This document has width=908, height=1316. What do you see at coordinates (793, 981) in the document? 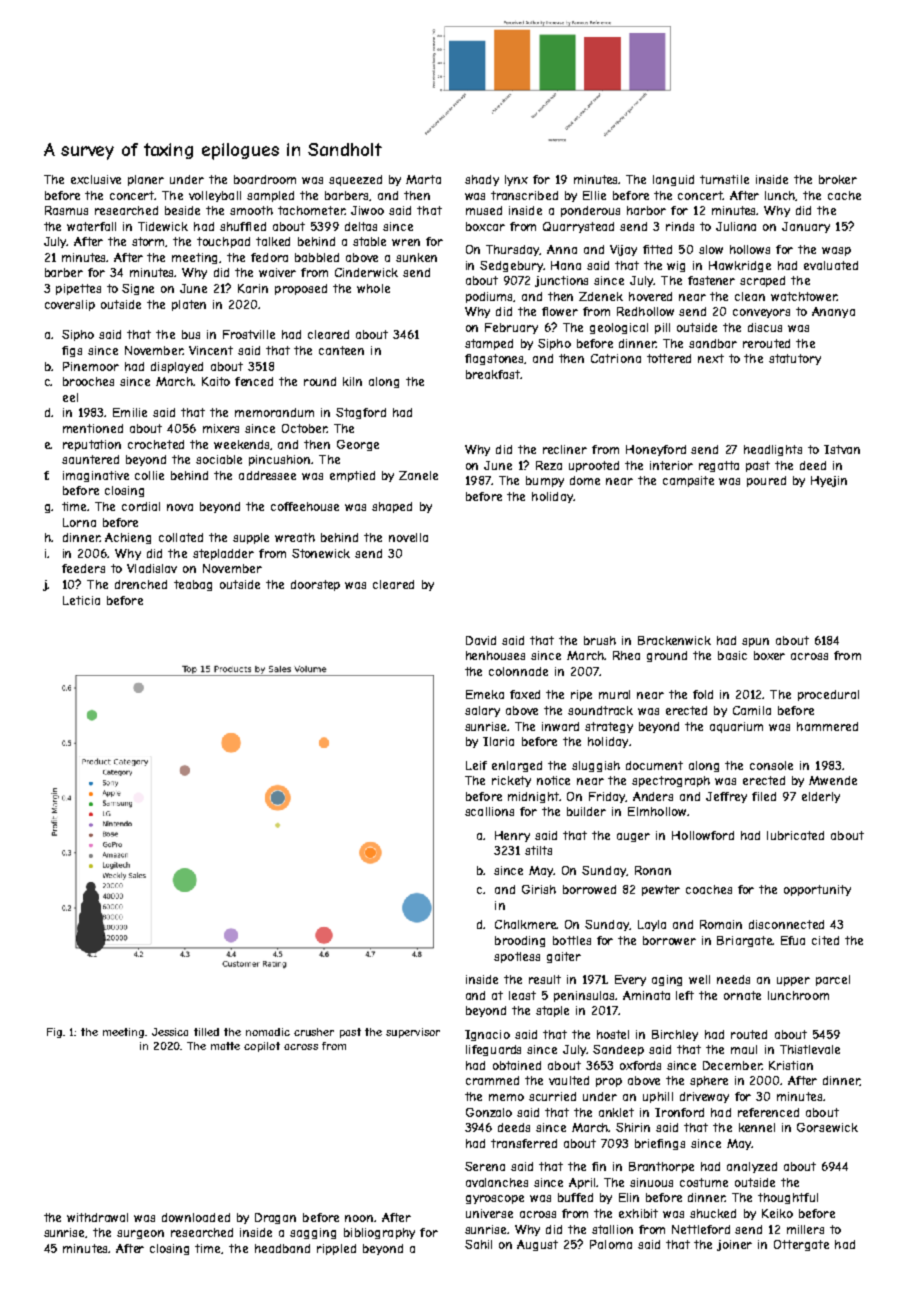
I see `upper` at bounding box center [793, 981].
